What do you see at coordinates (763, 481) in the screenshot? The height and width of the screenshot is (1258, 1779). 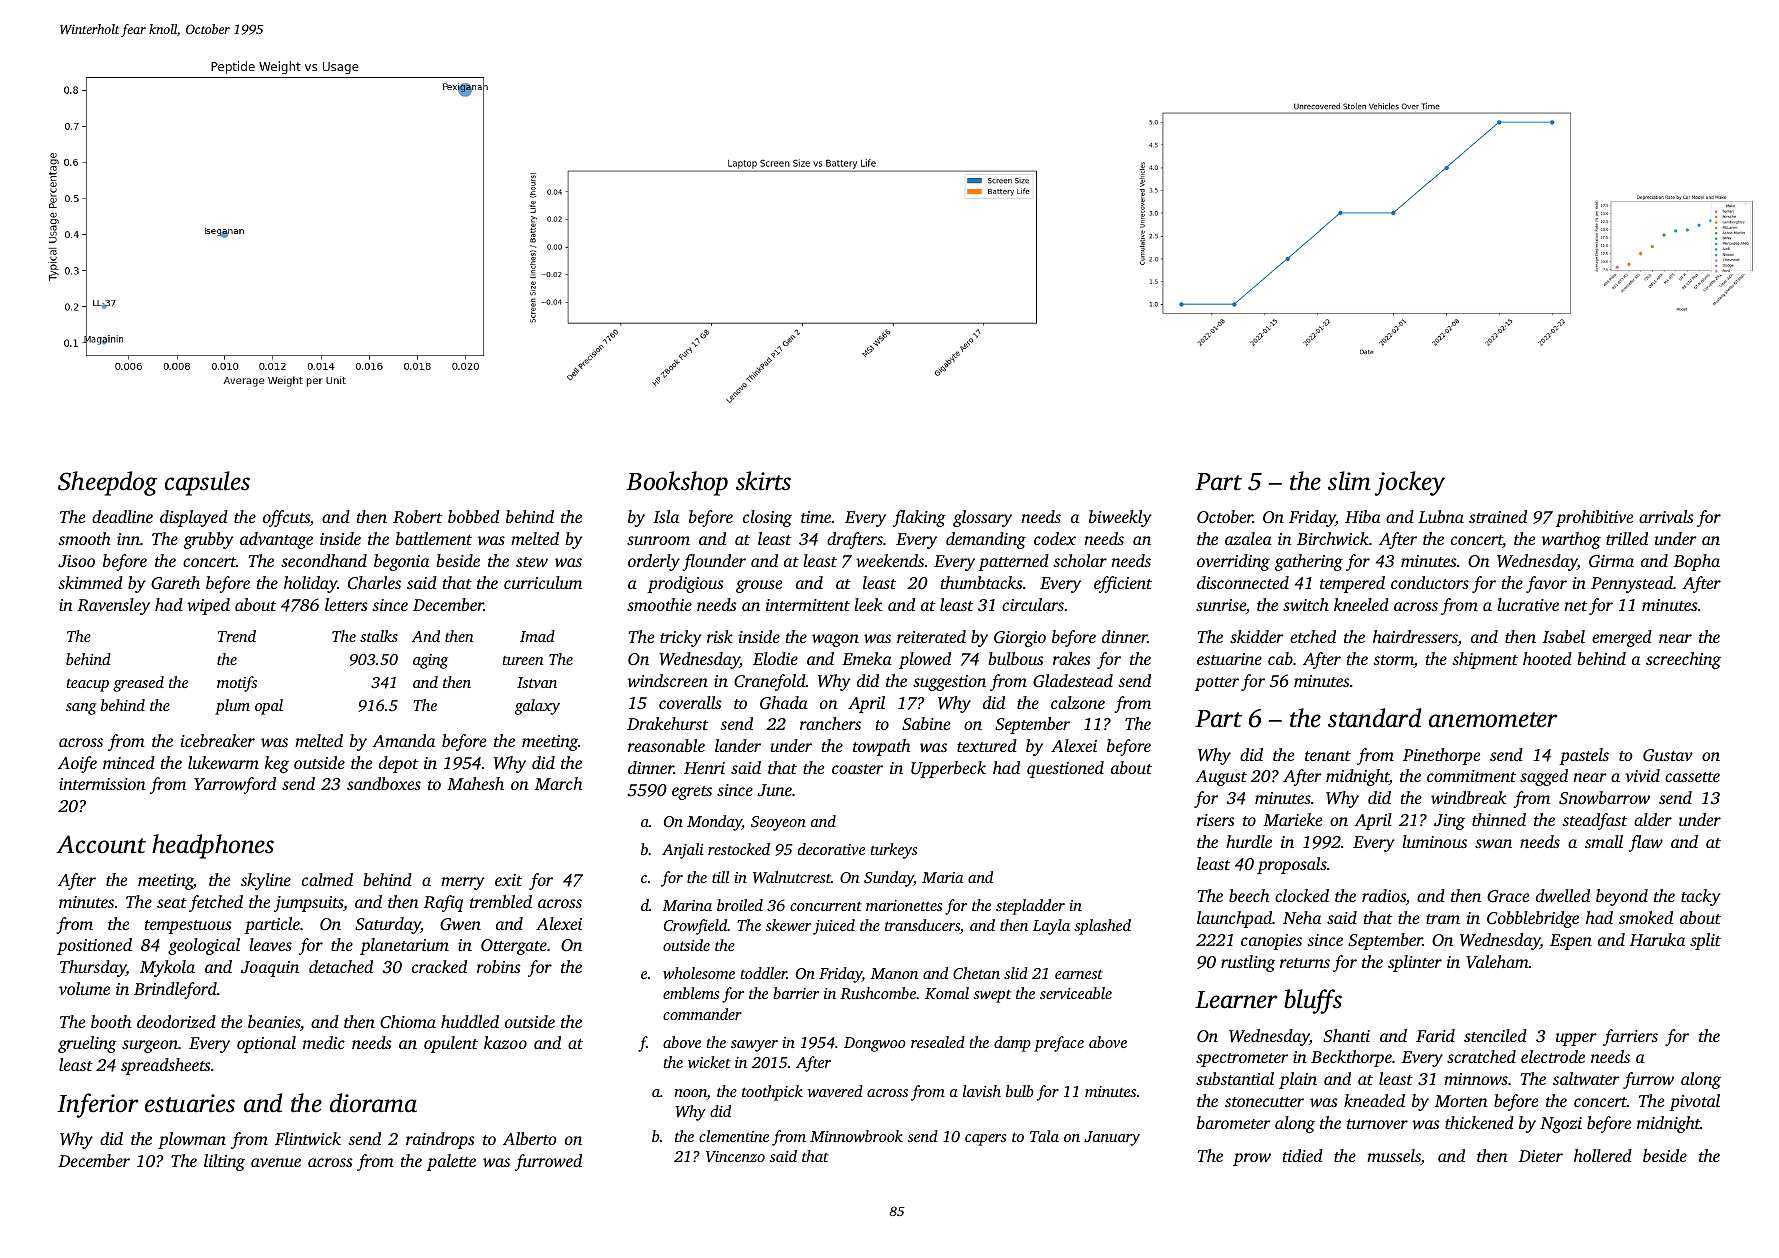 I see `skirts` at bounding box center [763, 481].
